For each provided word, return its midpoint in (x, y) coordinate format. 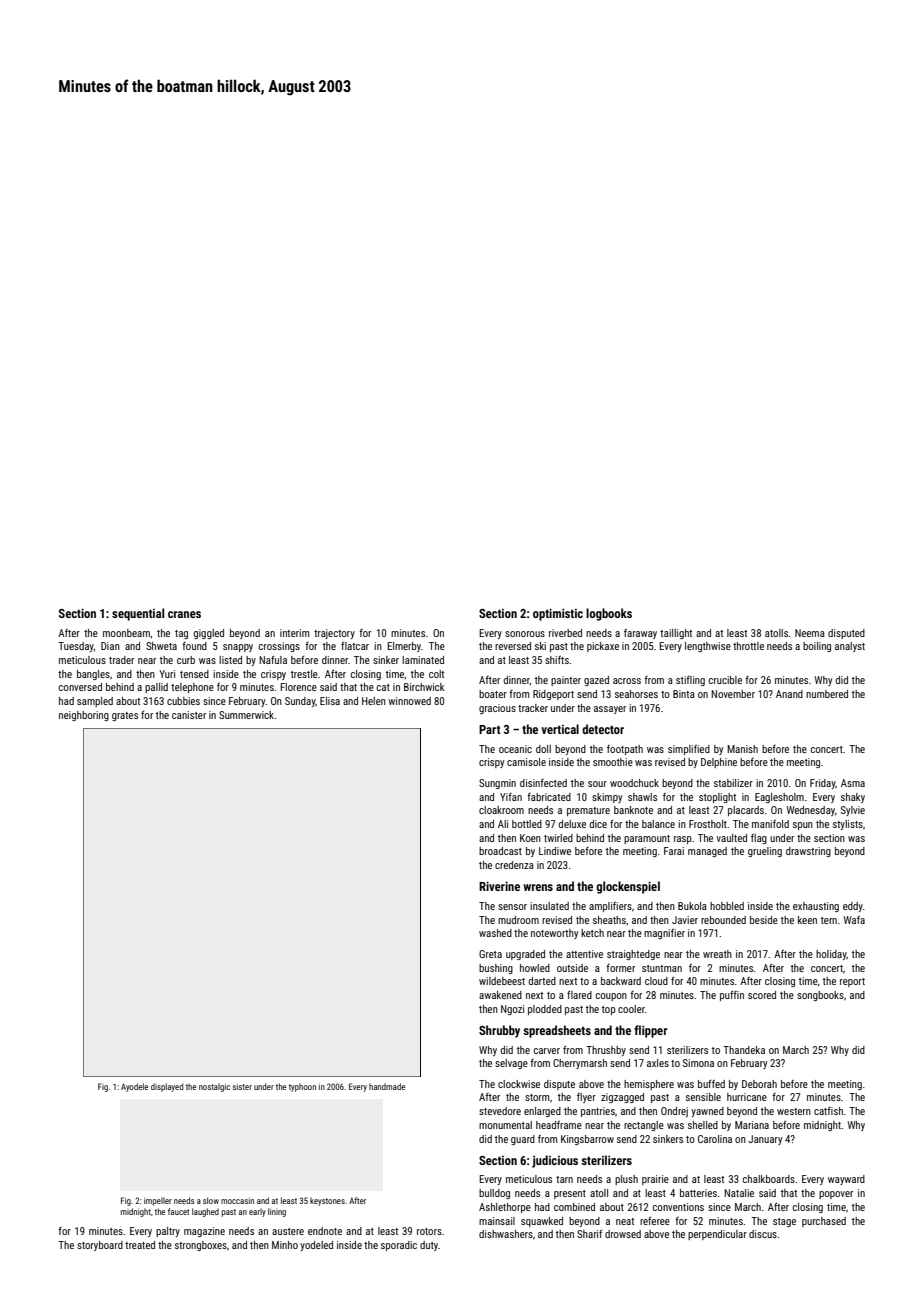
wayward (846, 1180)
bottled (527, 824)
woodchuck (634, 783)
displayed (167, 1087)
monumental (505, 1125)
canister (189, 715)
